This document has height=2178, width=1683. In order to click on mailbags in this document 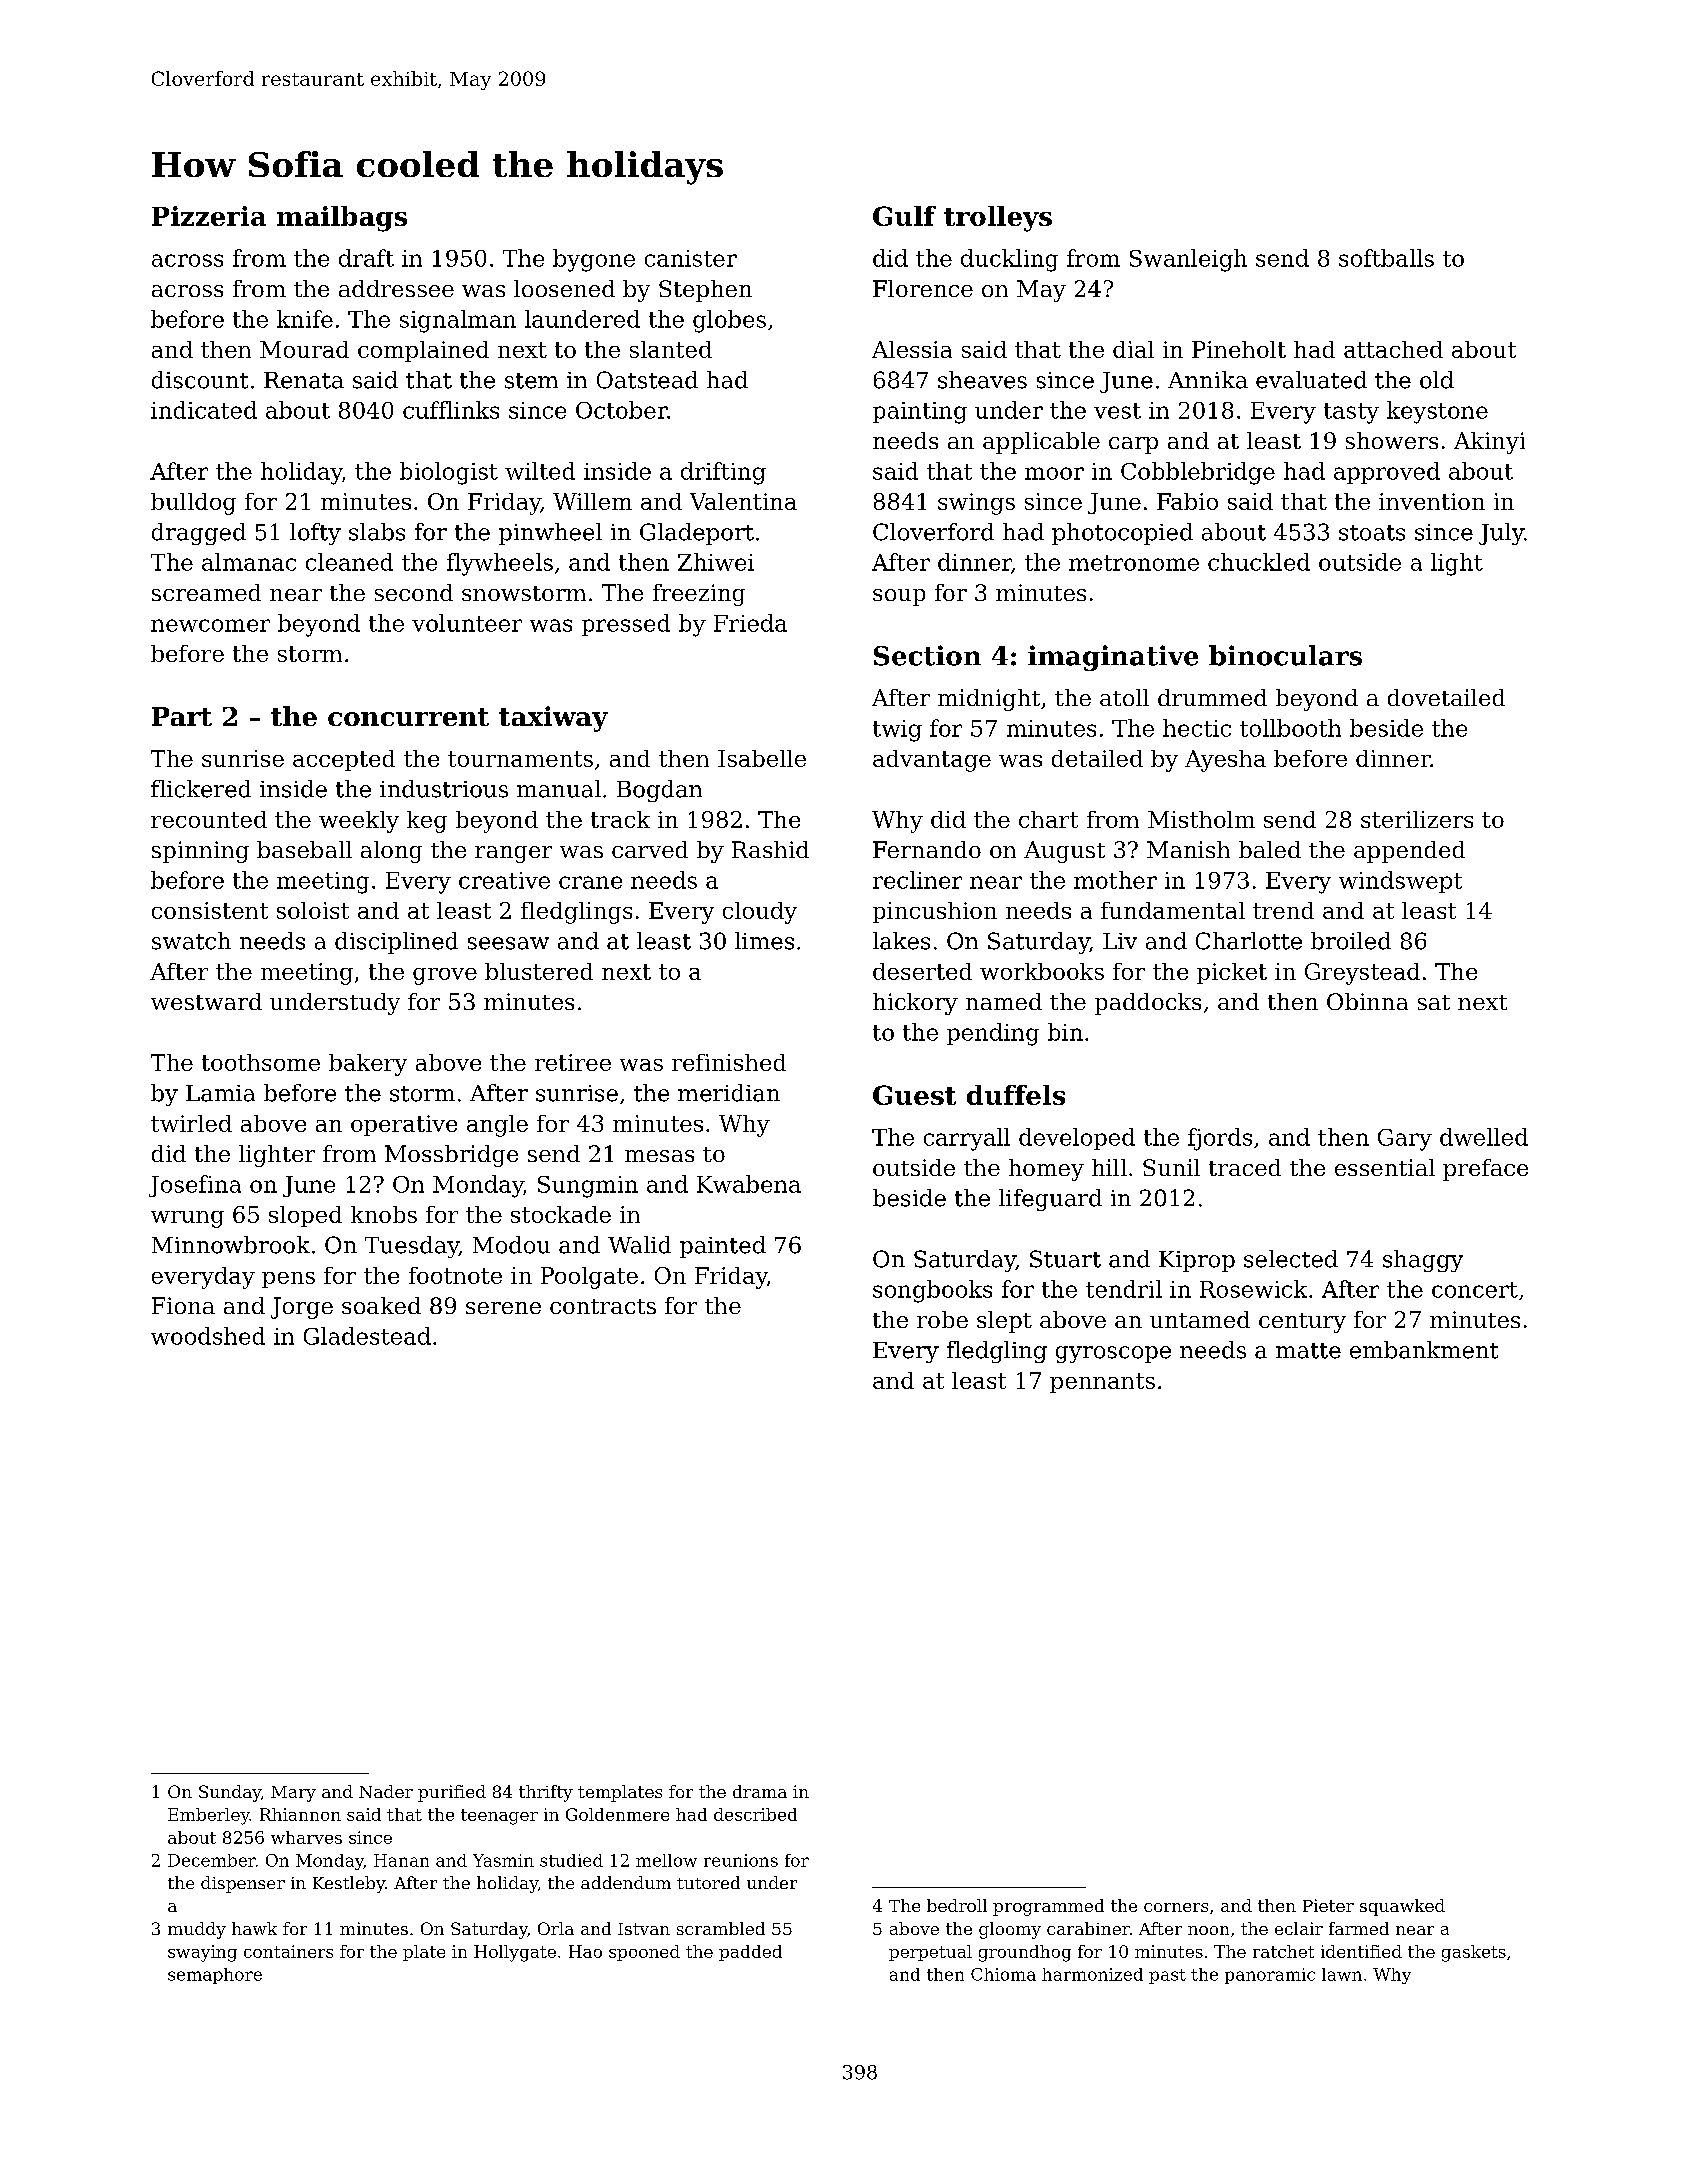, I will do `click(342, 219)`.
